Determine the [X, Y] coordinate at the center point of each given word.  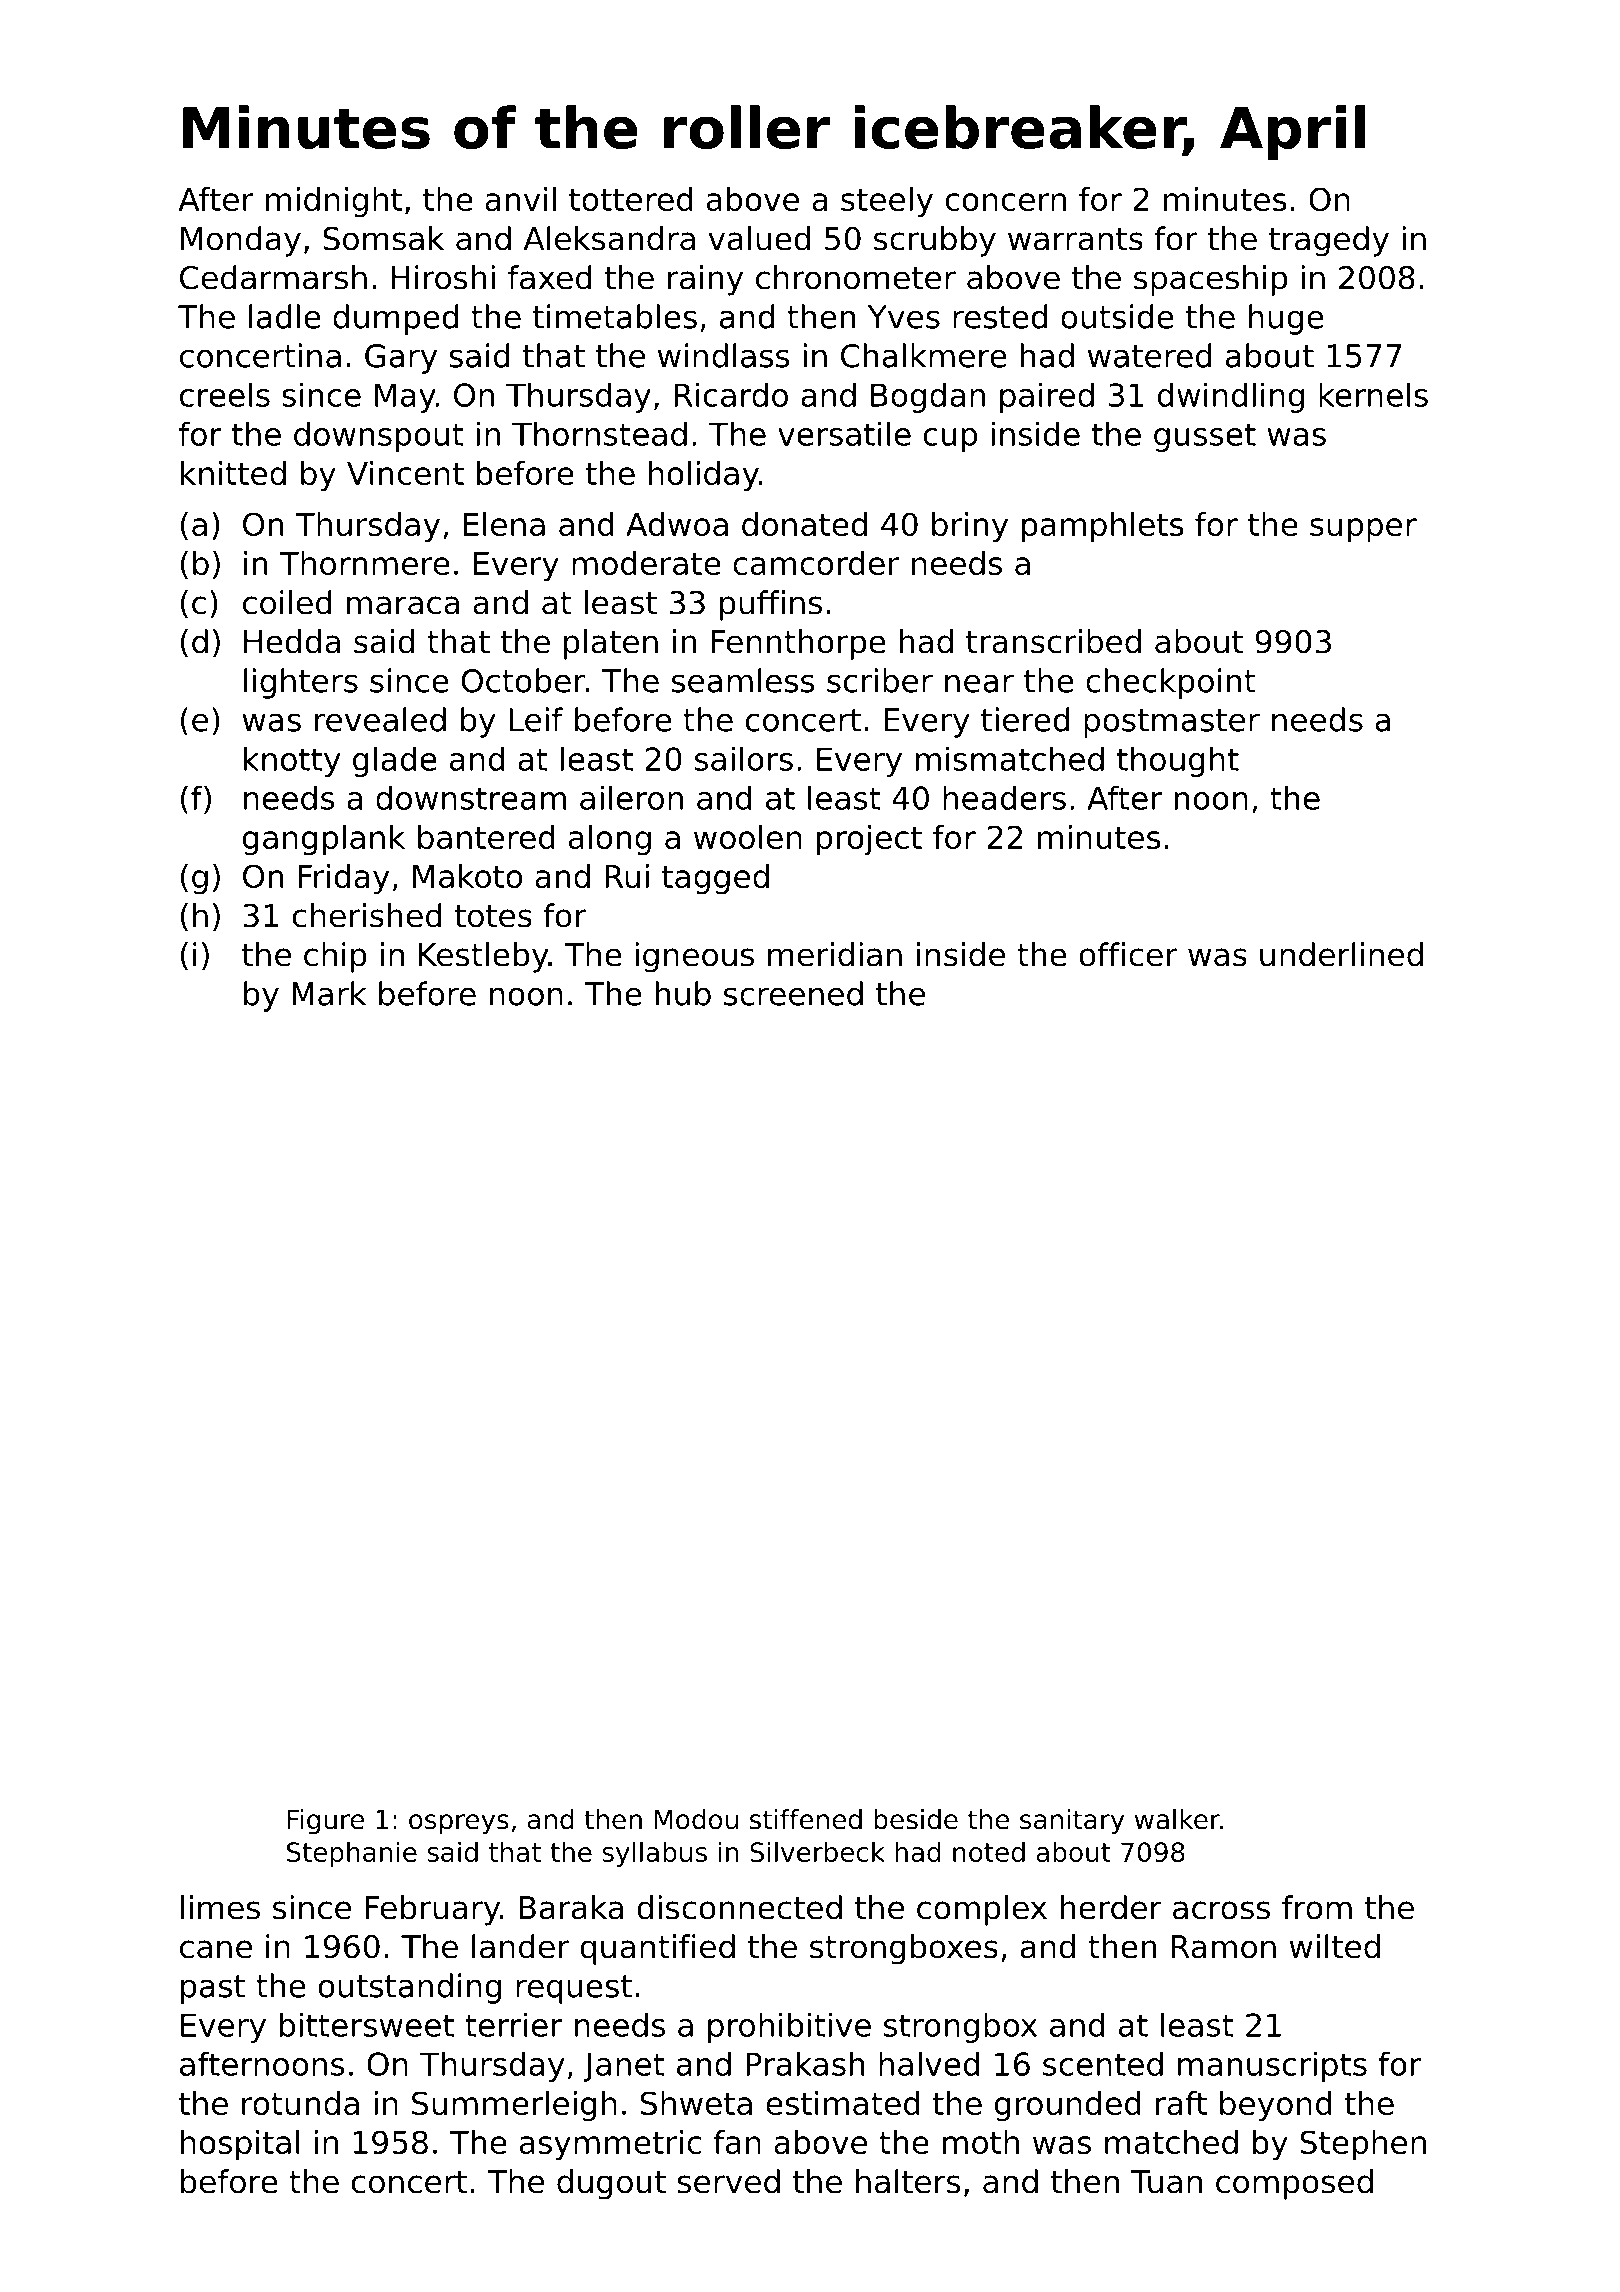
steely [887, 202]
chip [335, 957]
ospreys [459, 1824]
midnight [334, 202]
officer [1128, 954]
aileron [631, 797]
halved [929, 2063]
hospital [240, 2145]
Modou [696, 1819]
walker [1177, 1819]
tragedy [1329, 241]
